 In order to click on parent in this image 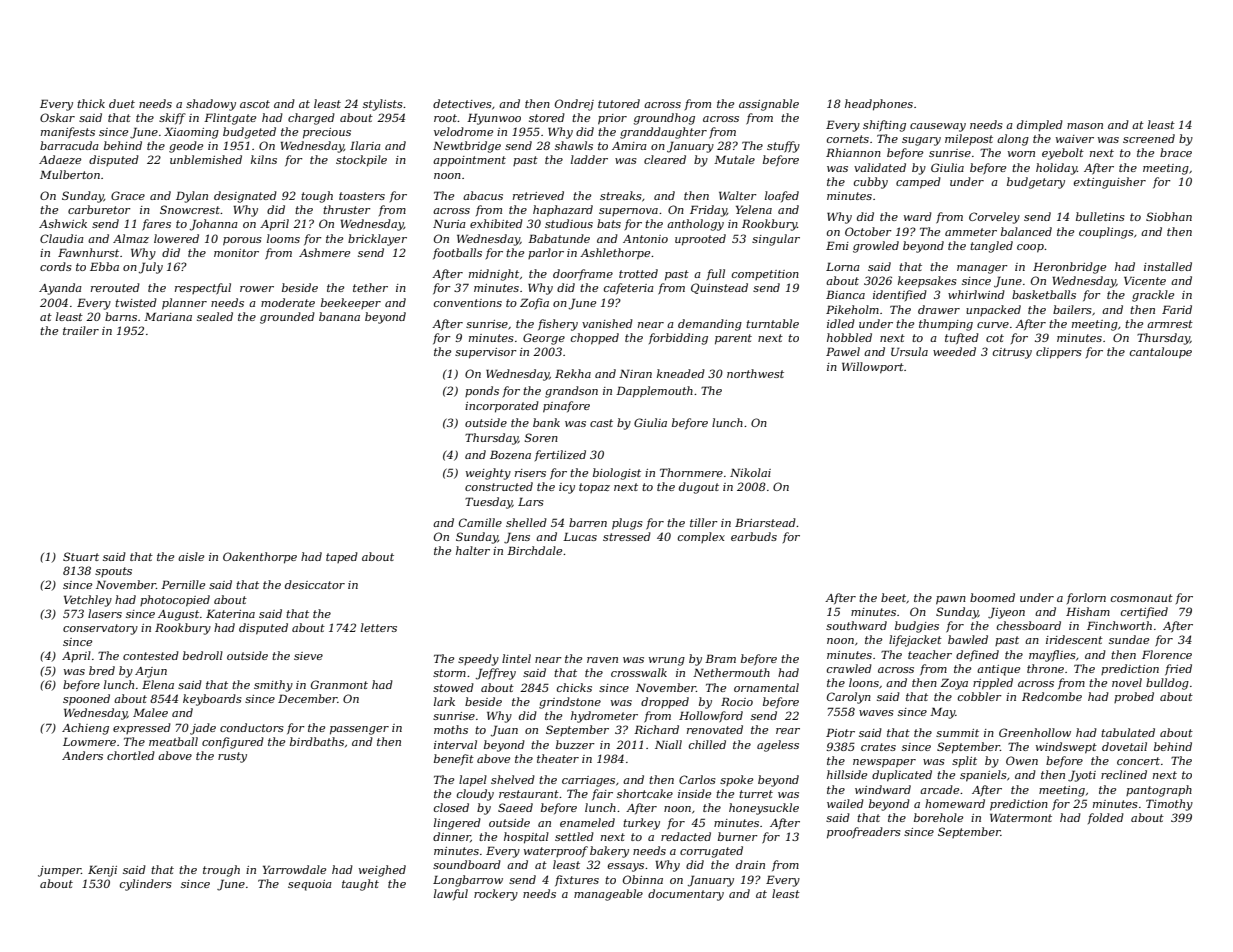, I will do `click(733, 339)`.
